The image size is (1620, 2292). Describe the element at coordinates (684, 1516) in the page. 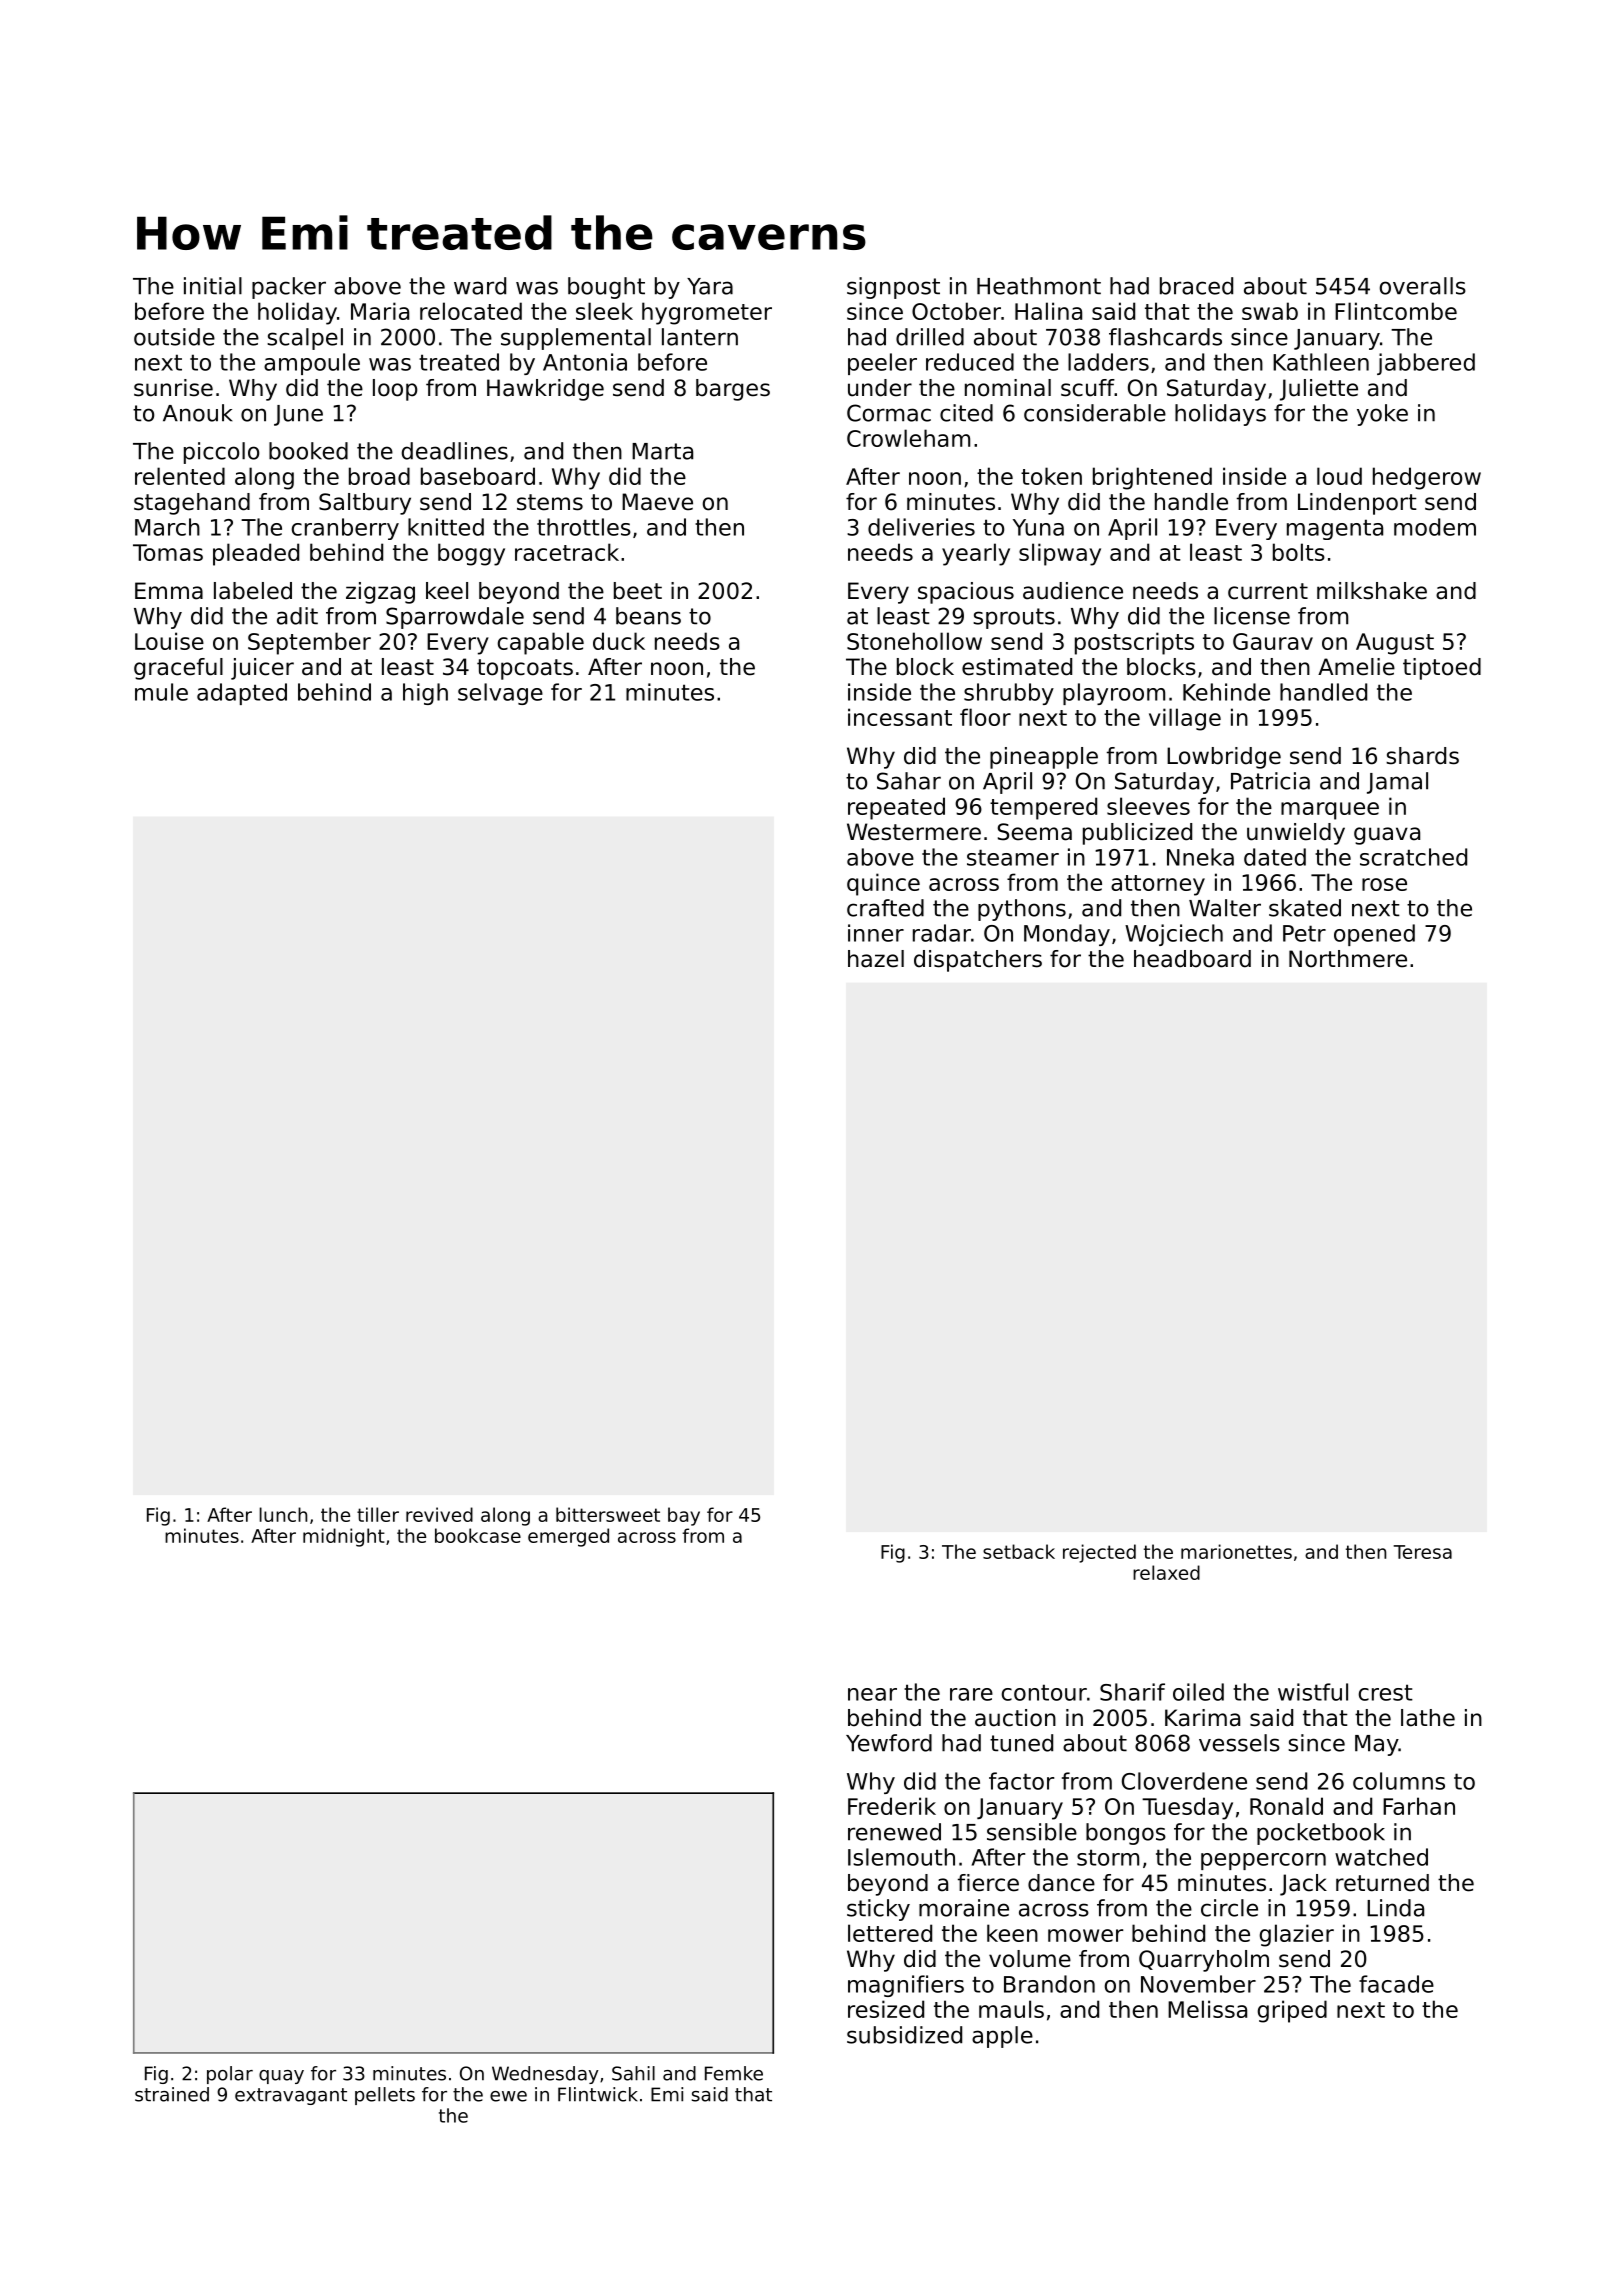

I see `bay` at that location.
